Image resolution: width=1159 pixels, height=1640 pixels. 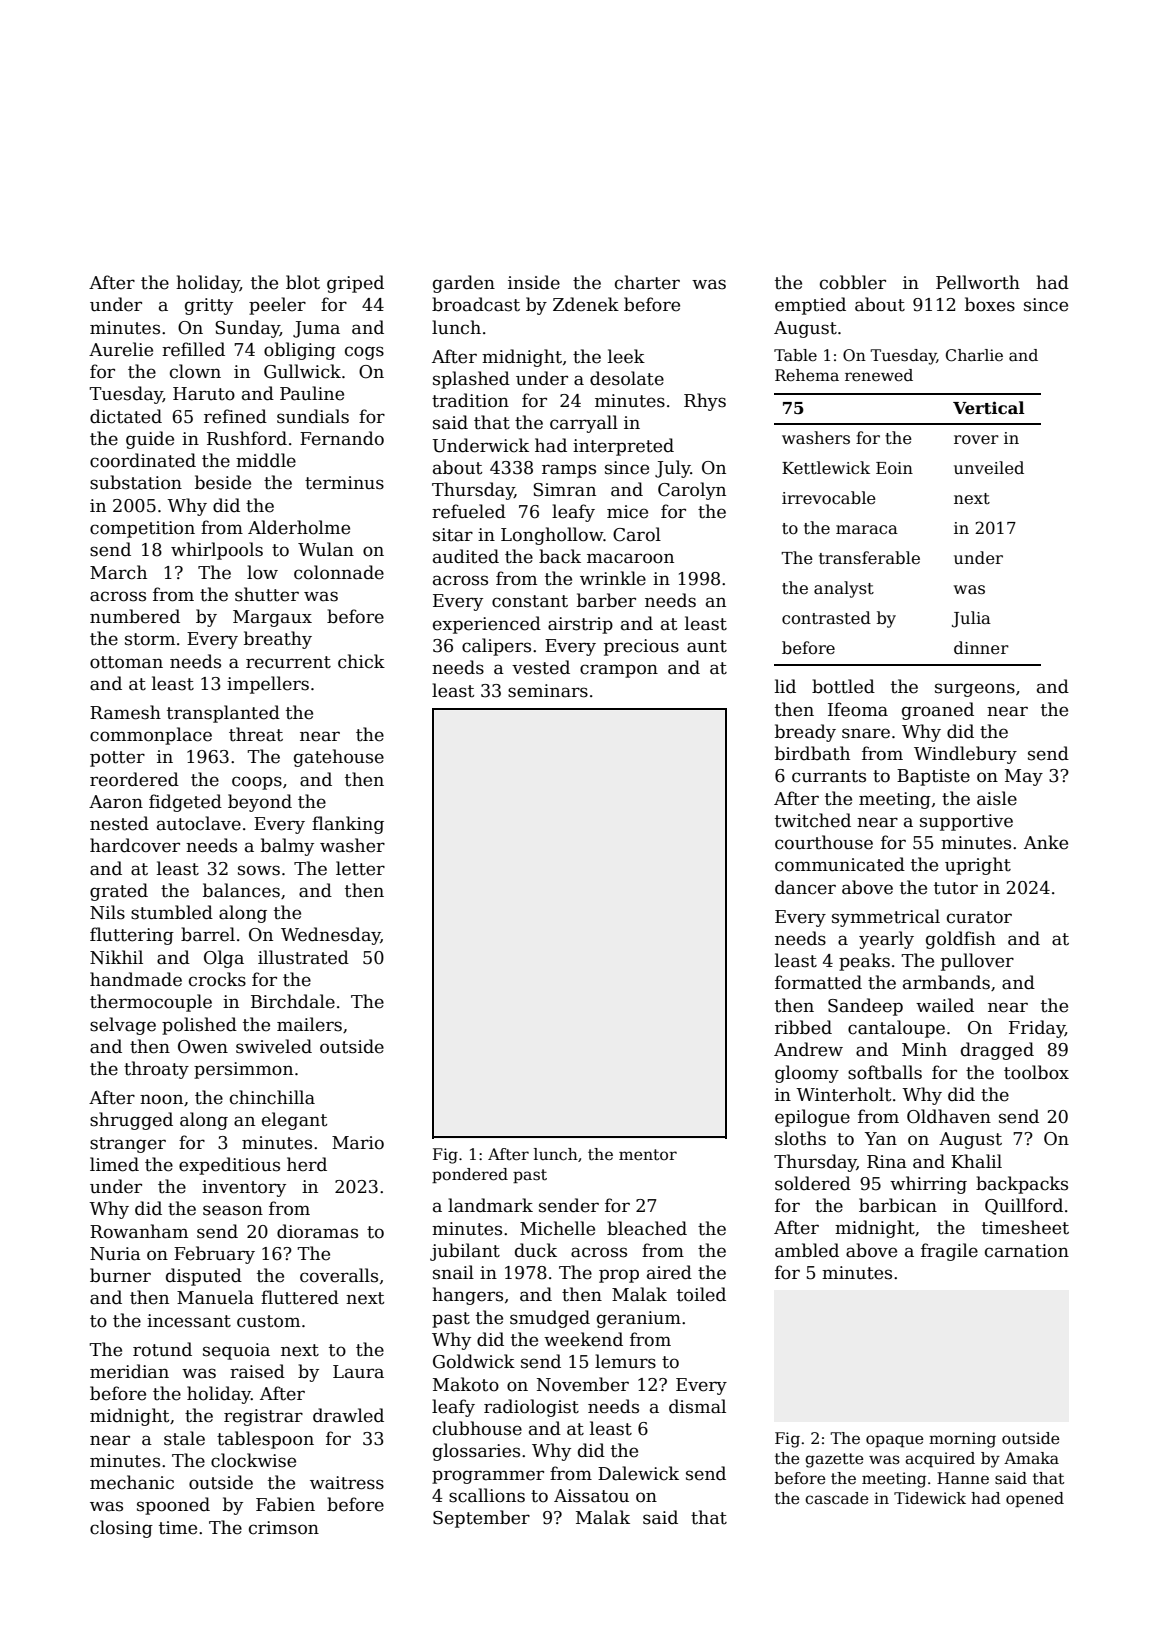 I want to click on bleached, so click(x=647, y=1228).
